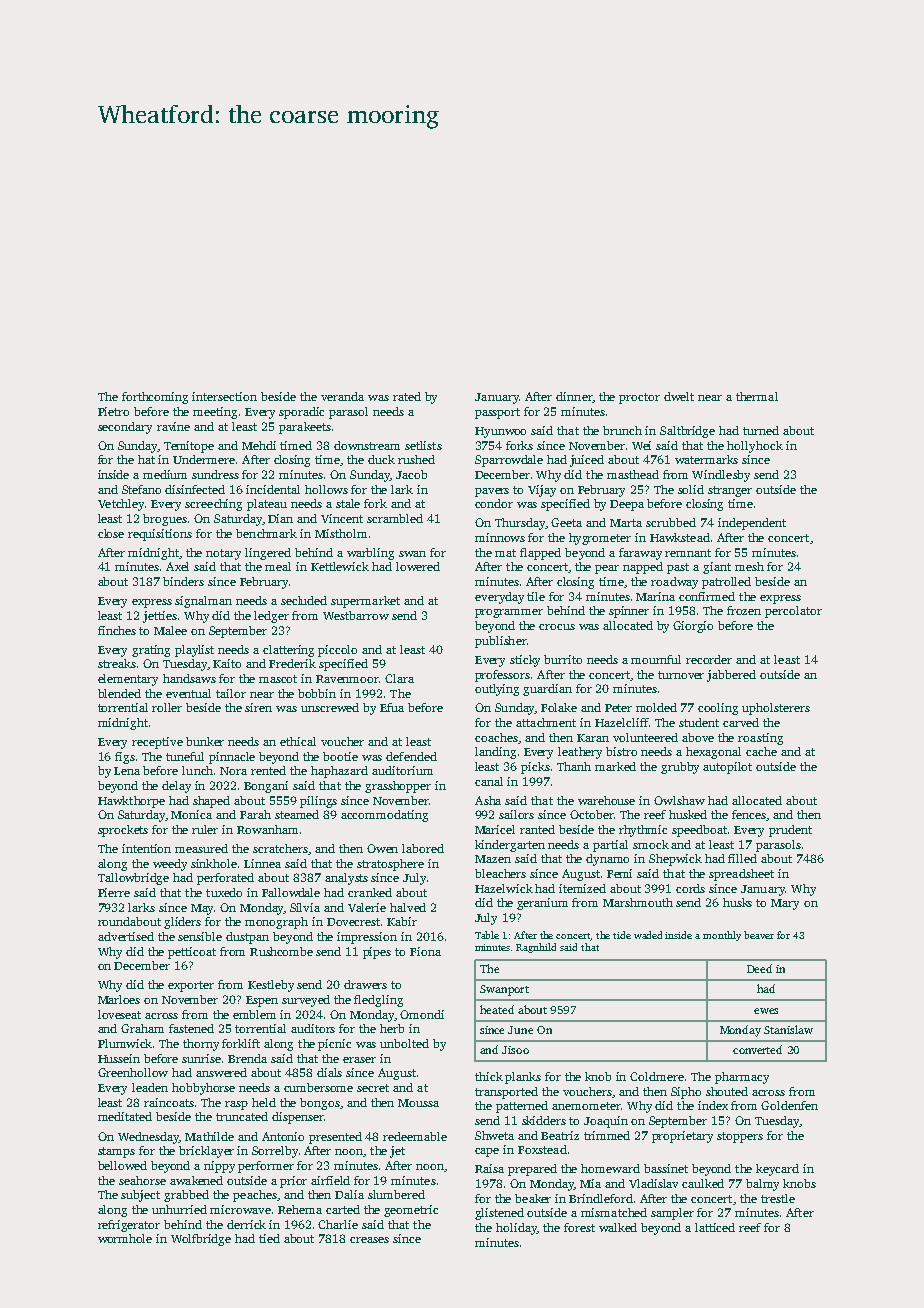  I want to click on veranda, so click(342, 396).
